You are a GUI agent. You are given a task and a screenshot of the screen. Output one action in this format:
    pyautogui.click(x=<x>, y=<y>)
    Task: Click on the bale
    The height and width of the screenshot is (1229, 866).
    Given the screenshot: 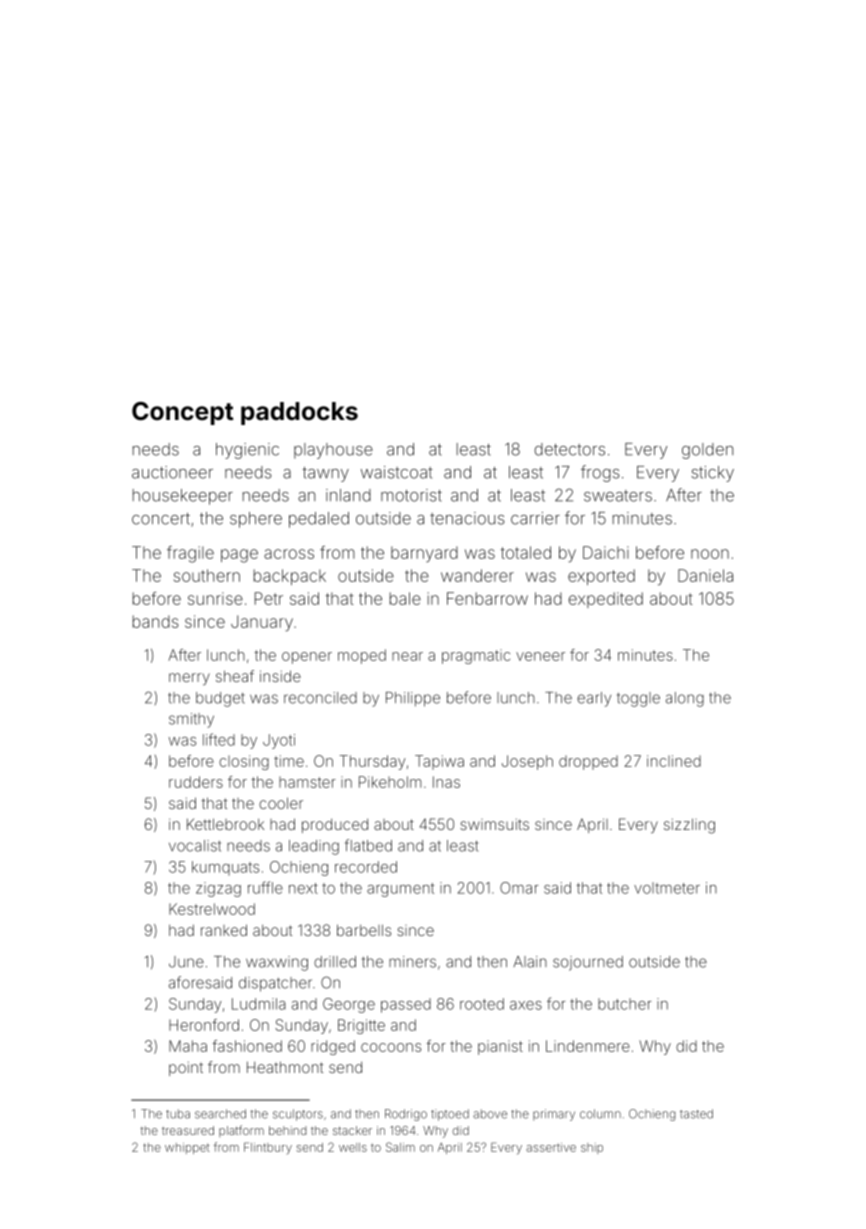 What is the action you would take?
    pyautogui.click(x=405, y=598)
